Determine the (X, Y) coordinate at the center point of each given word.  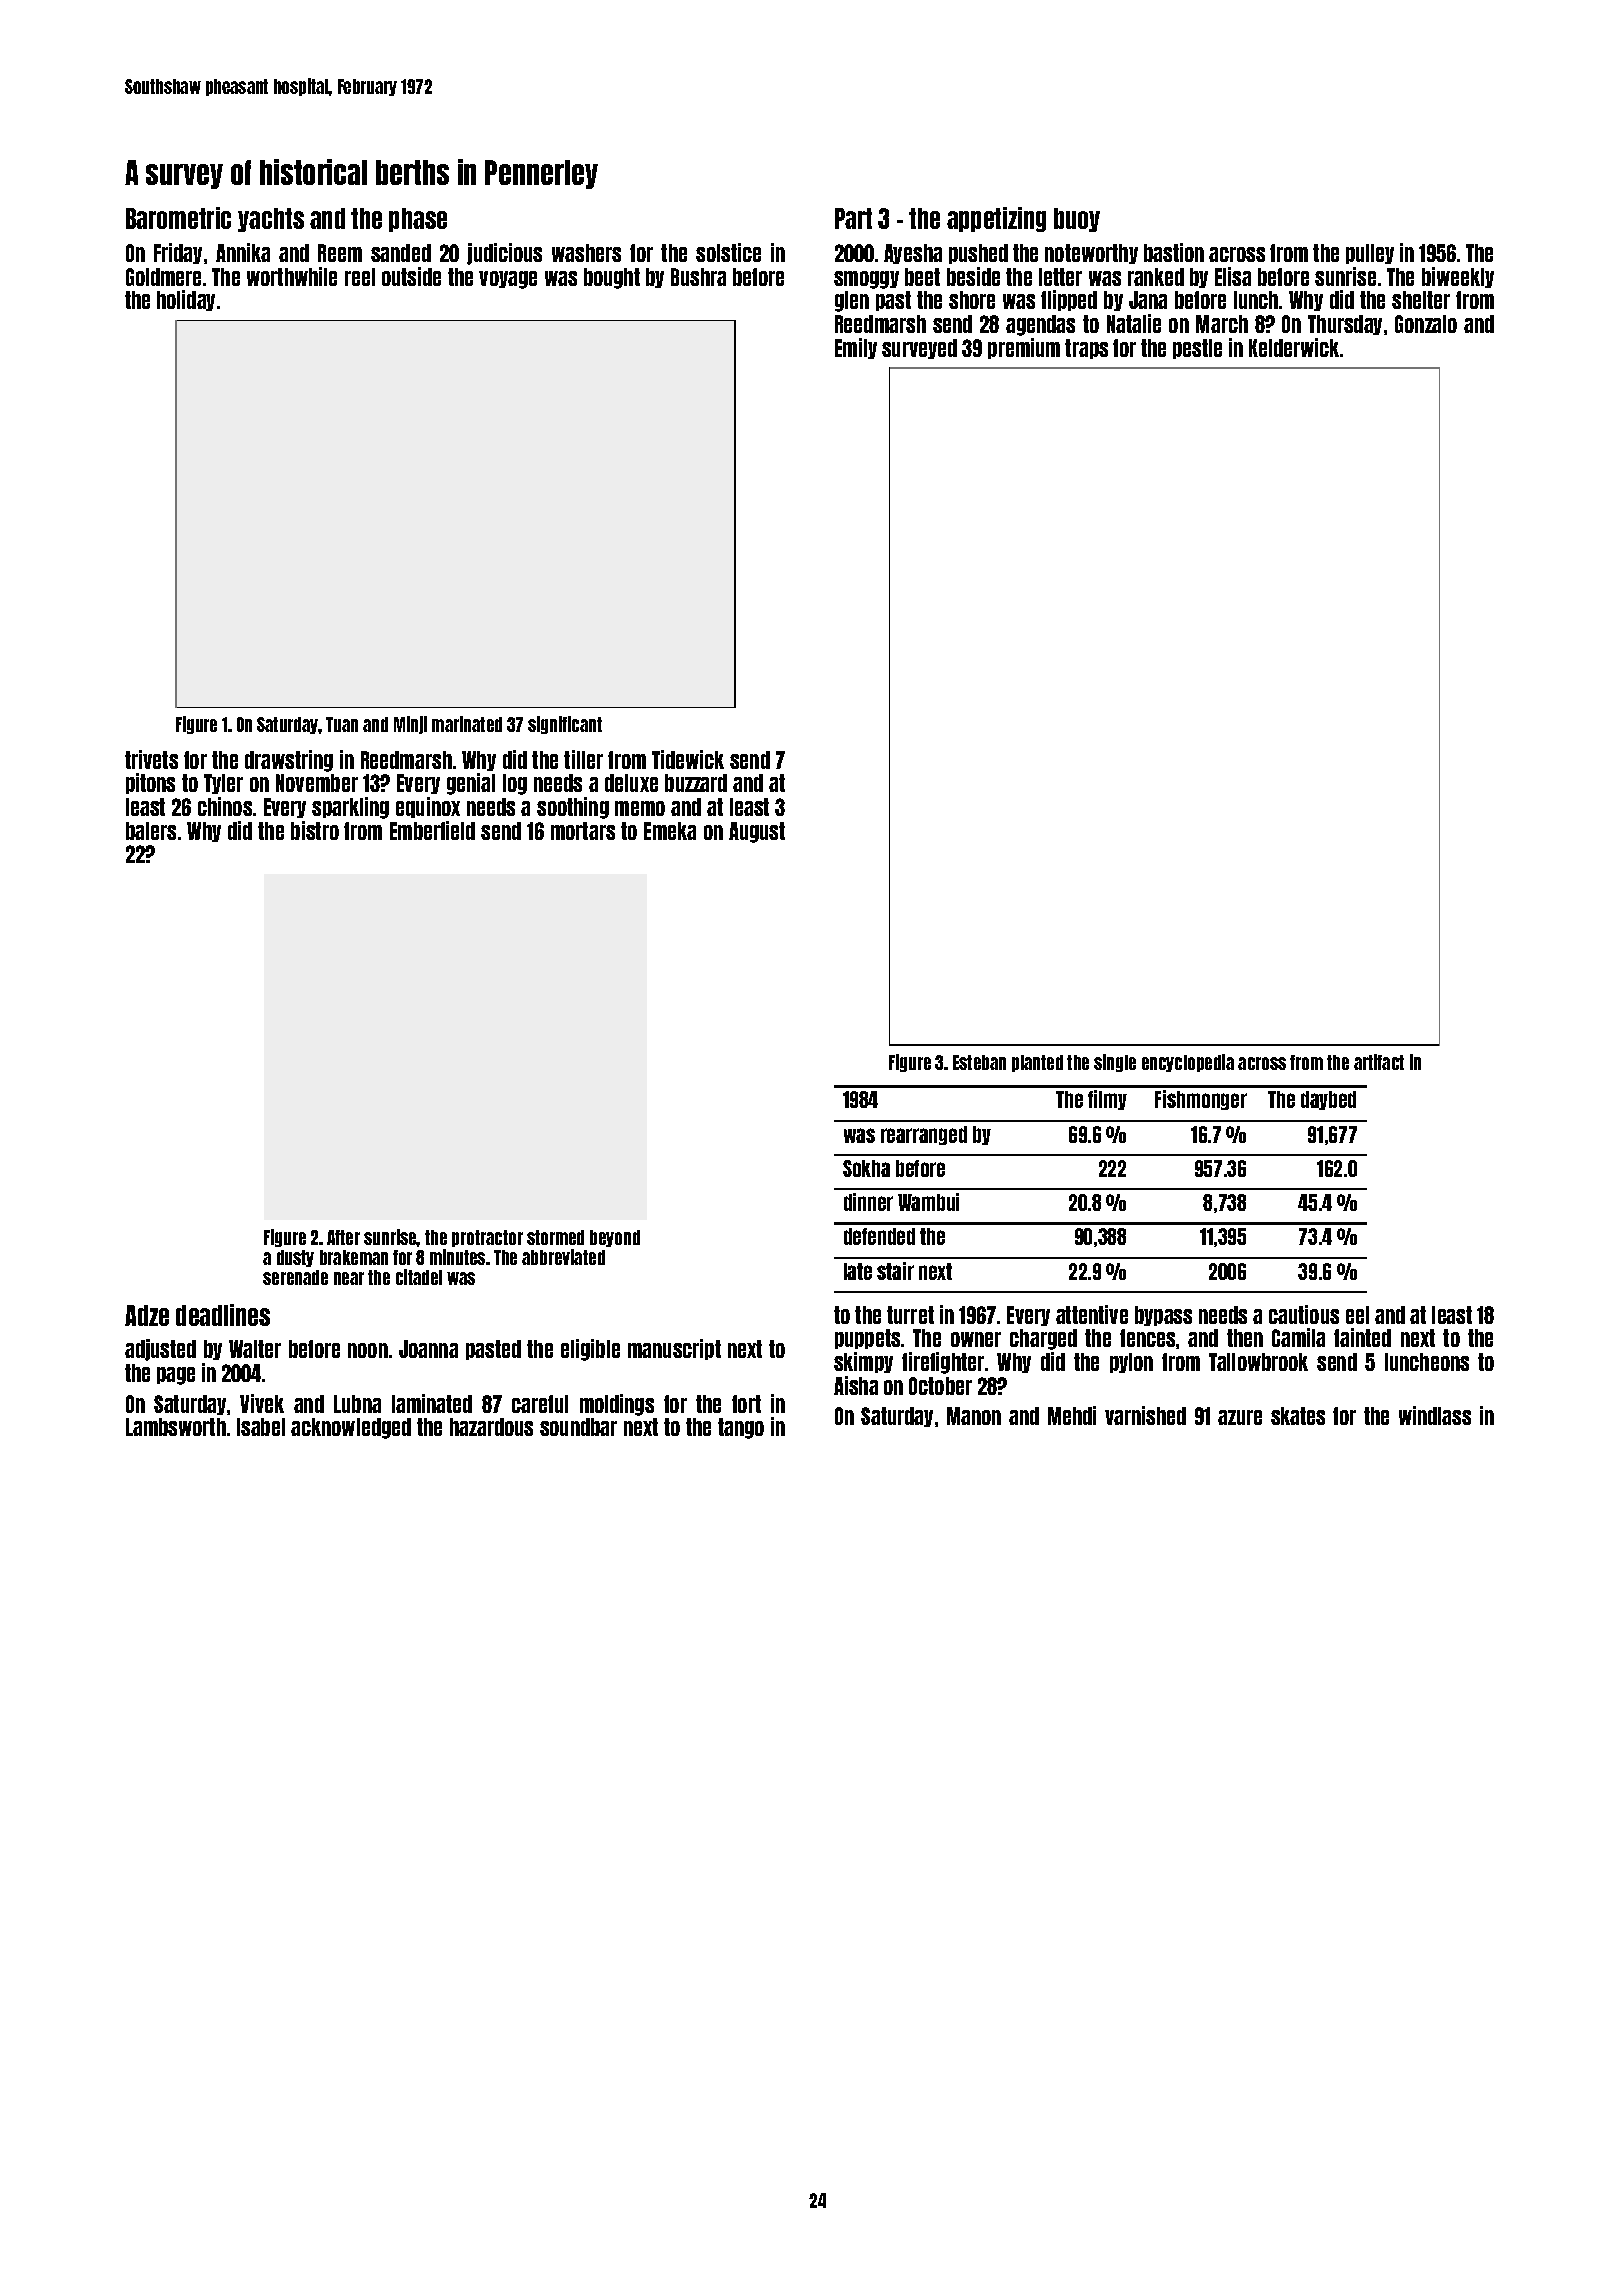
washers (586, 253)
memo (640, 808)
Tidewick (688, 759)
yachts (271, 220)
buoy (1077, 220)
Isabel (261, 1427)
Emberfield (432, 830)
